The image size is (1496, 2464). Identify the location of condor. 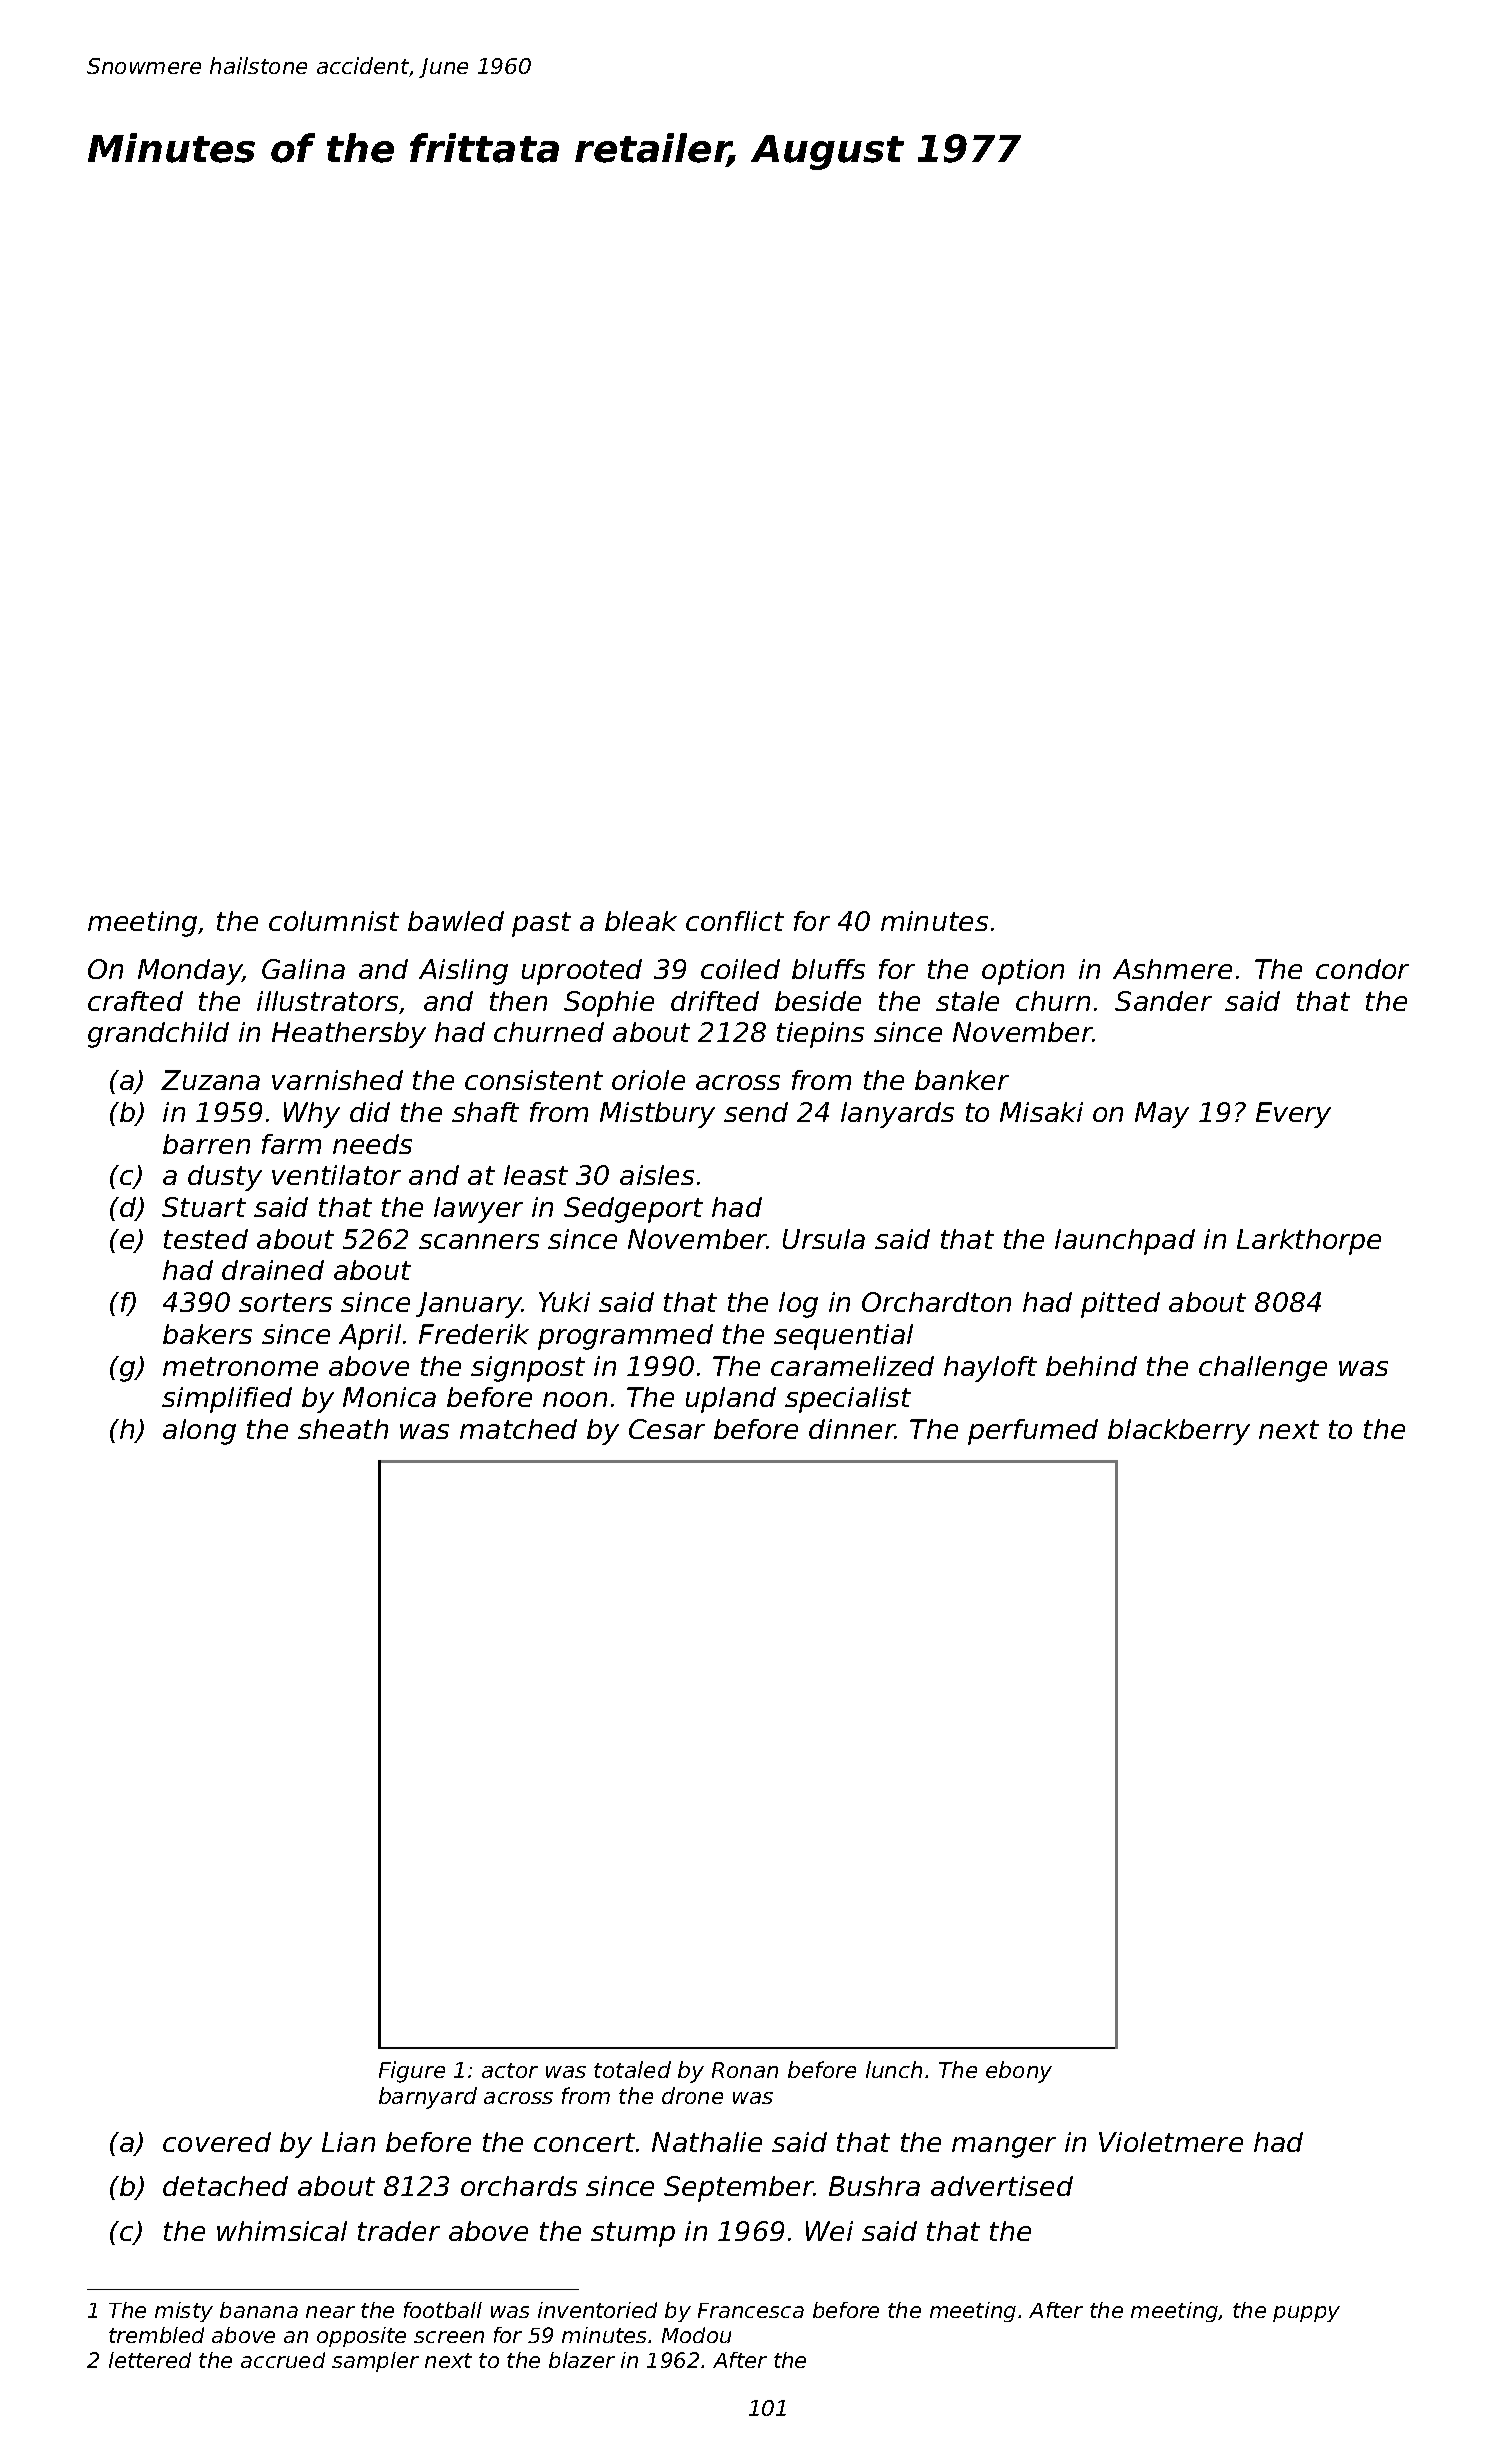
(1362, 969).
